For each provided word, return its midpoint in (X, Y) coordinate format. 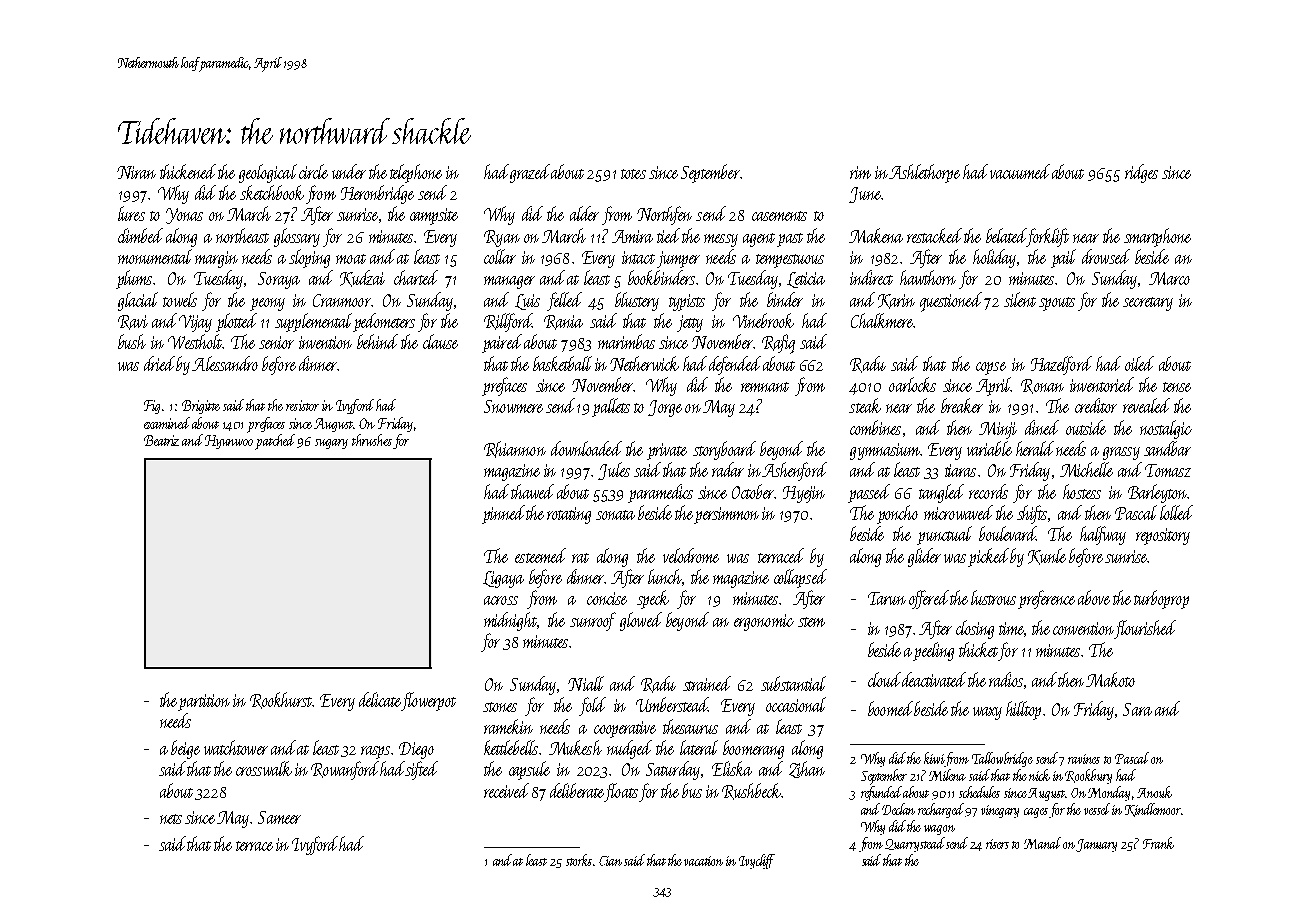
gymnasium (885, 451)
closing (975, 629)
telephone (416, 173)
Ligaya (503, 579)
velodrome (691, 555)
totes (633, 174)
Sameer (279, 817)
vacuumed (1020, 171)
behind (377, 341)
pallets (611, 407)
